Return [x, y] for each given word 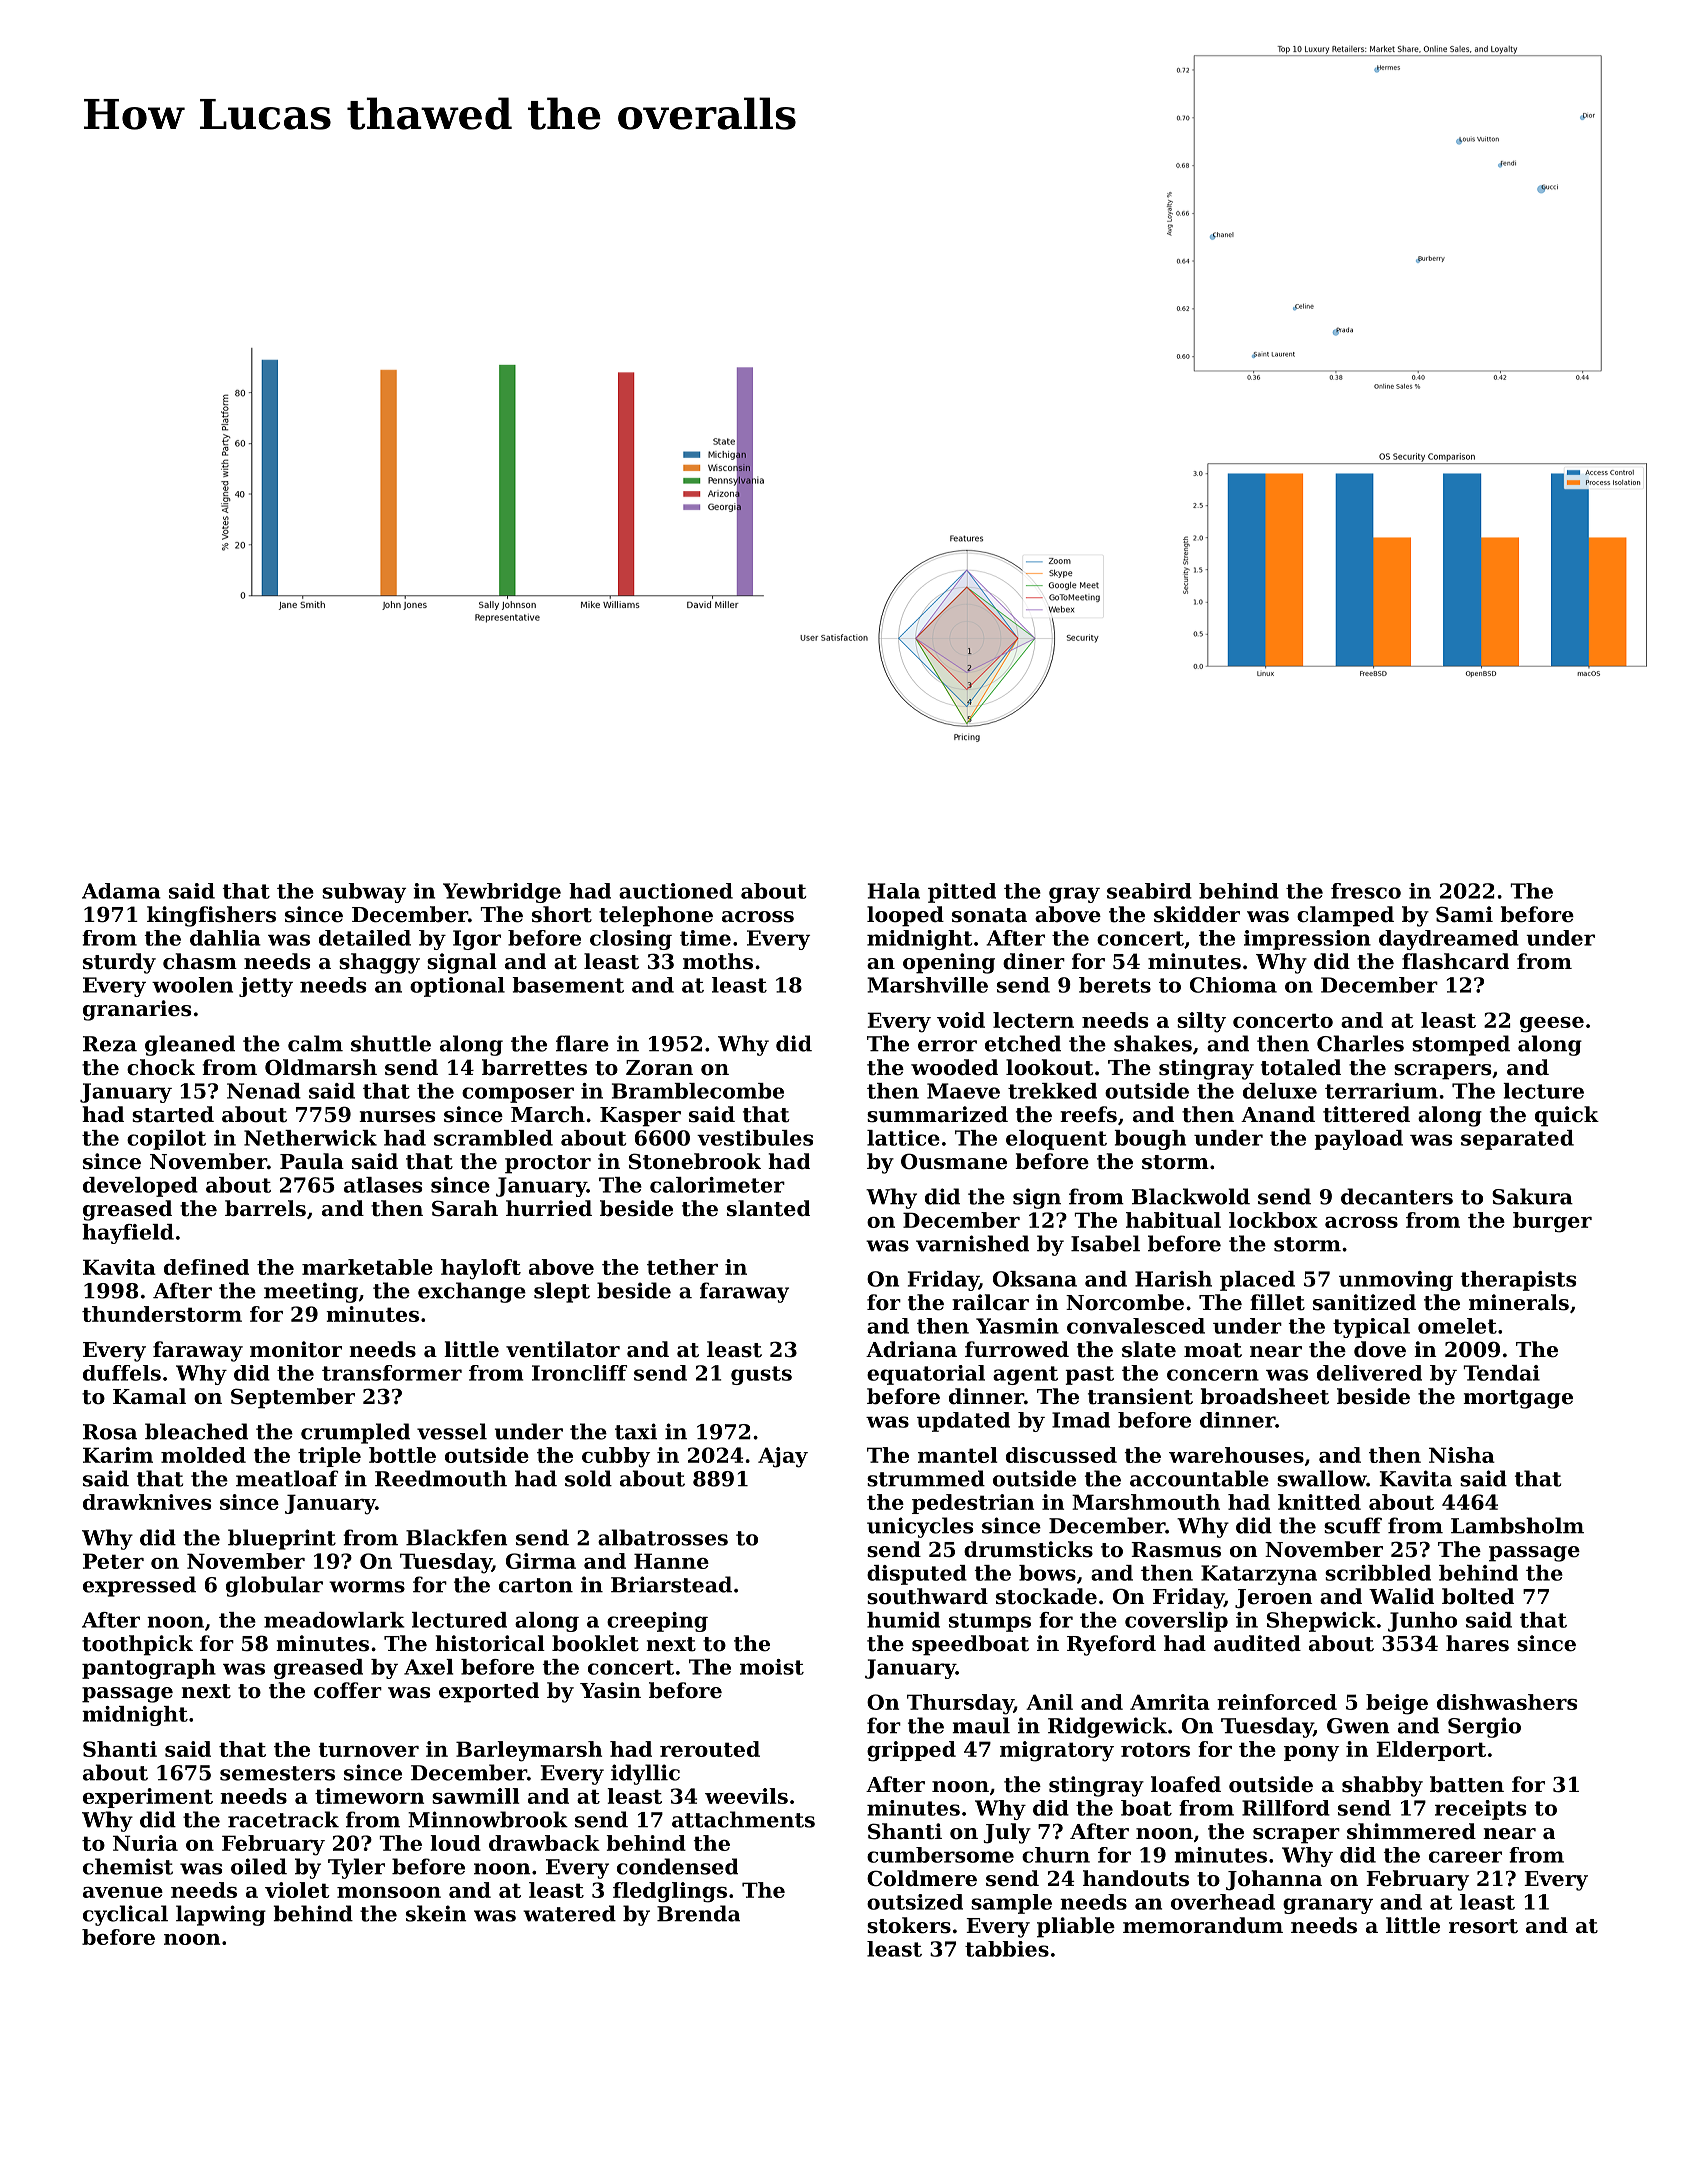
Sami [1464, 914]
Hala [894, 891]
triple [329, 1457]
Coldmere [922, 1878]
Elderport [1431, 1751]
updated [963, 1422]
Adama [121, 891]
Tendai [1501, 1373]
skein [436, 1913]
